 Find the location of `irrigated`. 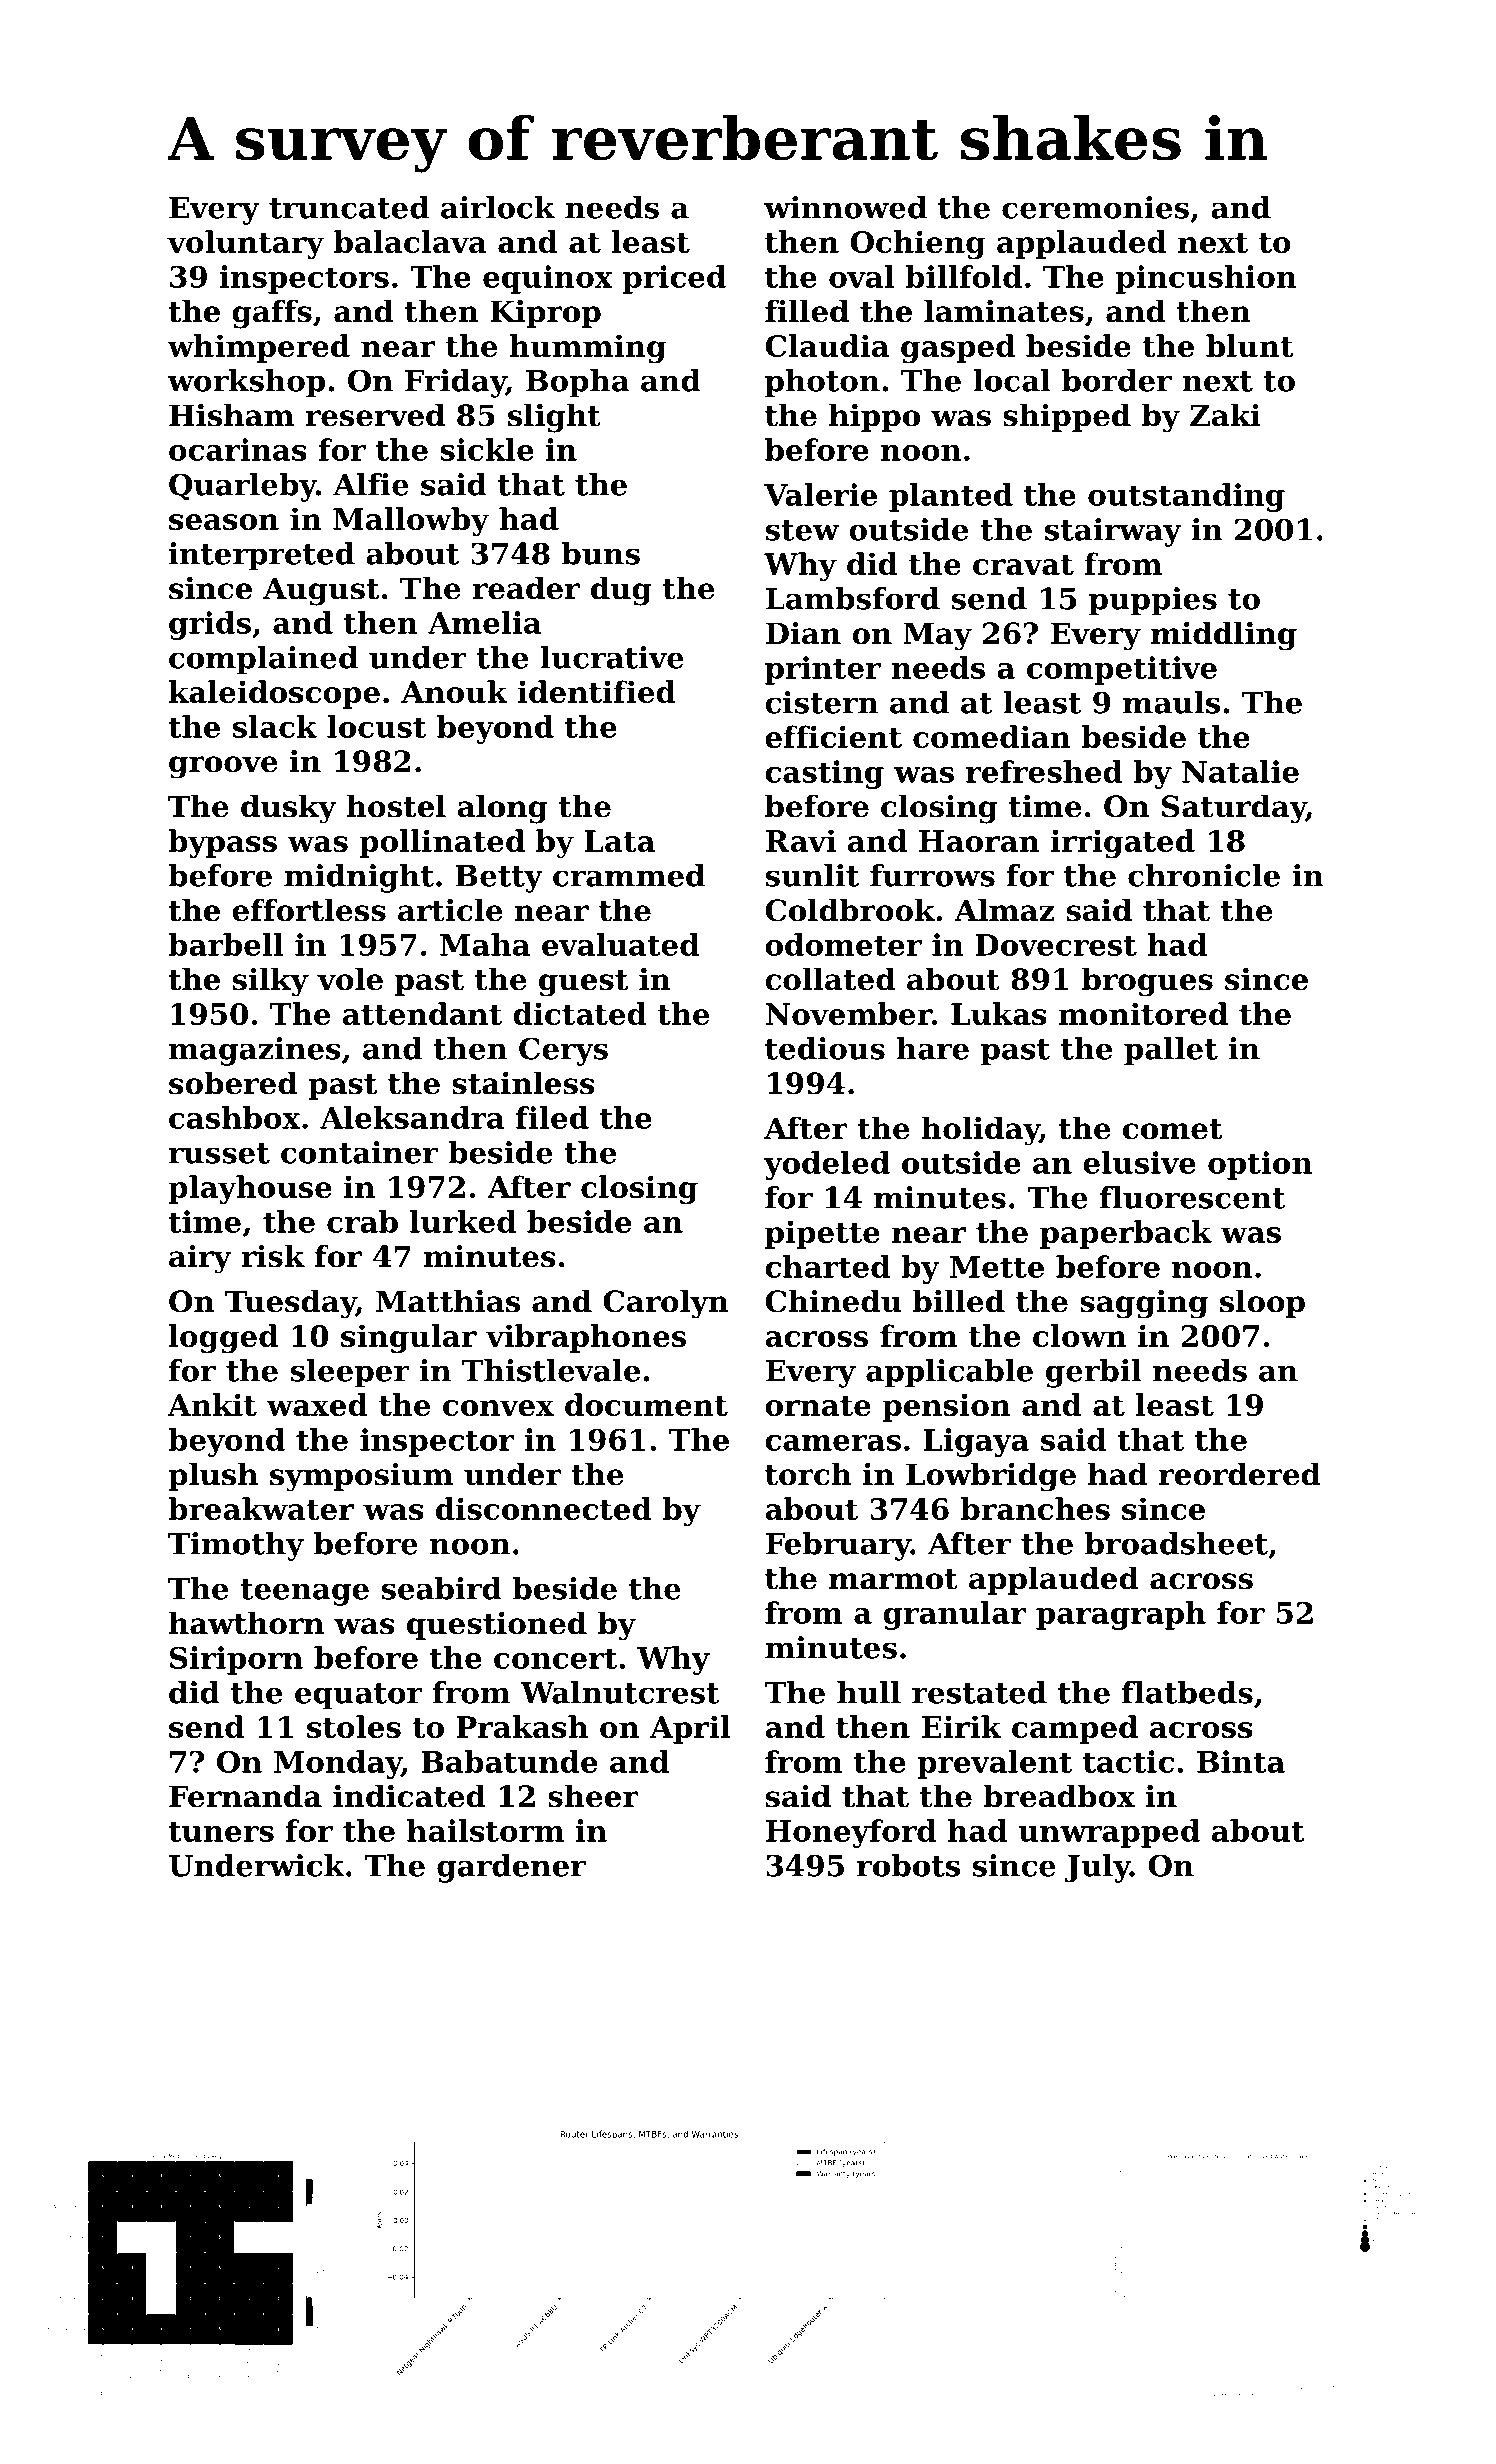

irrigated is located at coordinates (1123, 843).
